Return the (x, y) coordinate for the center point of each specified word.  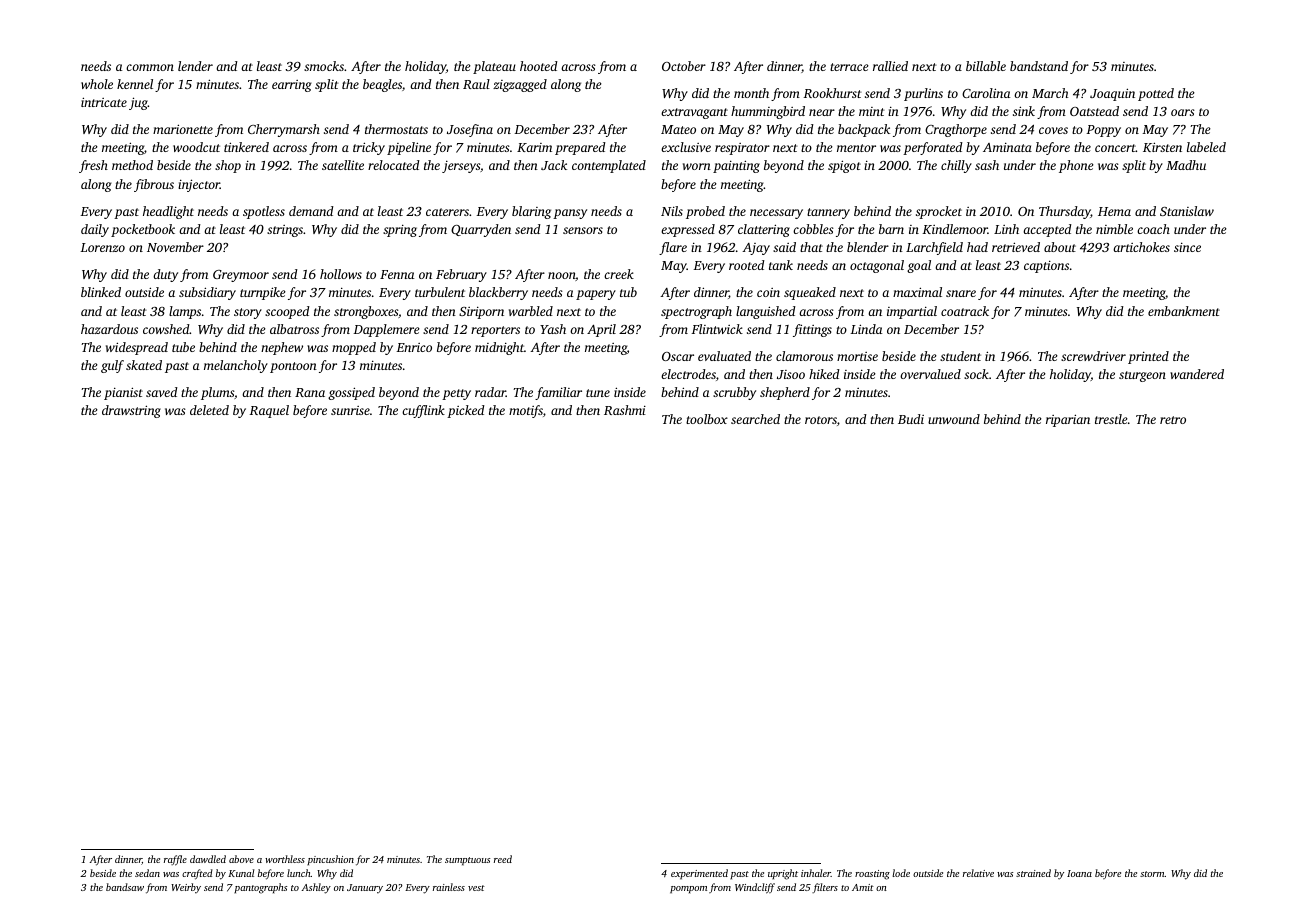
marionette (183, 129)
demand (311, 211)
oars (1183, 112)
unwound (954, 419)
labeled (1206, 147)
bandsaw (125, 887)
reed (503, 859)
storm (1152, 874)
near (822, 112)
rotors (821, 420)
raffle (175, 860)
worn (697, 166)
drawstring (131, 411)
